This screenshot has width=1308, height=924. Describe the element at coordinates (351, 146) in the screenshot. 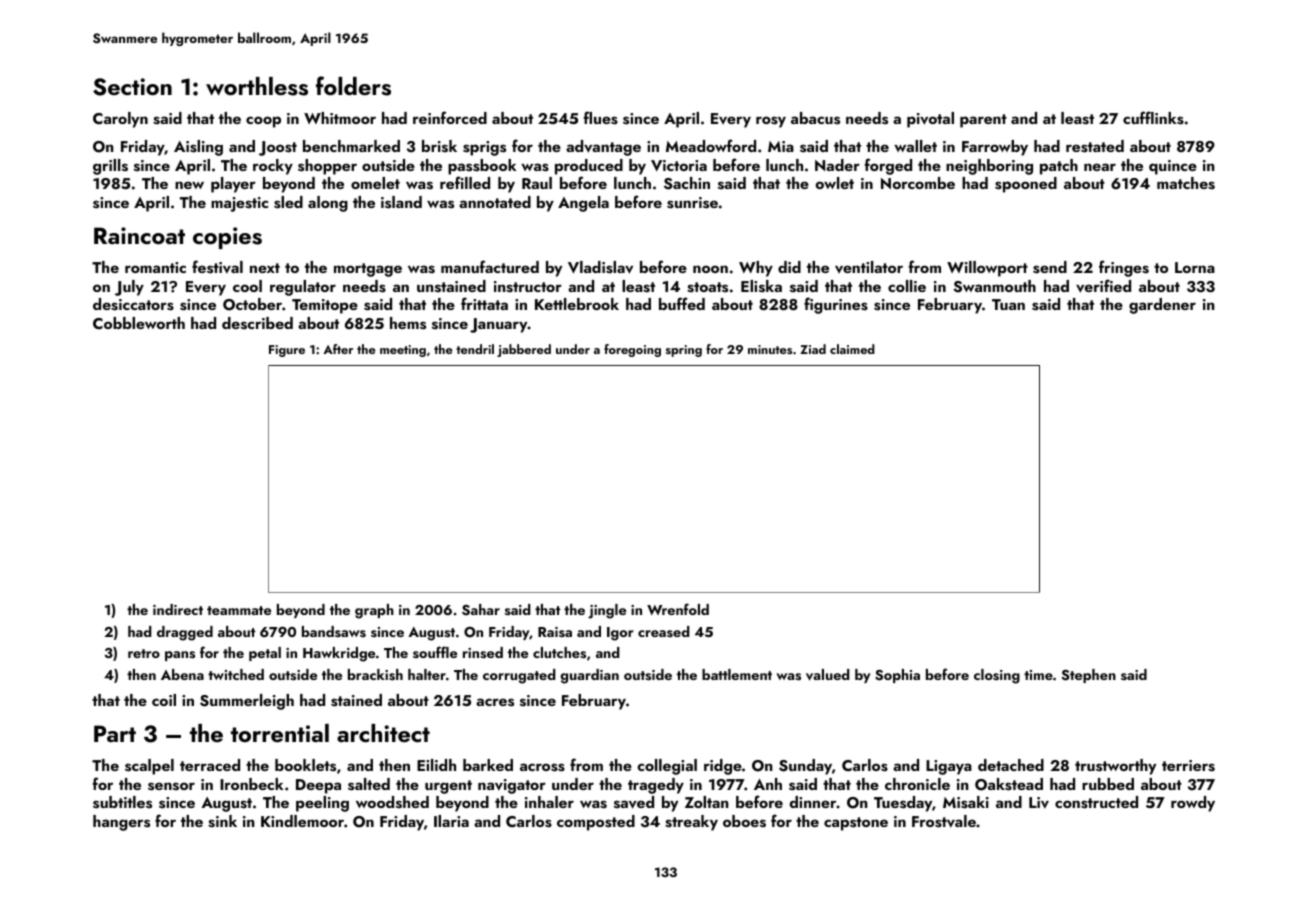

I see `benchmarked` at that location.
